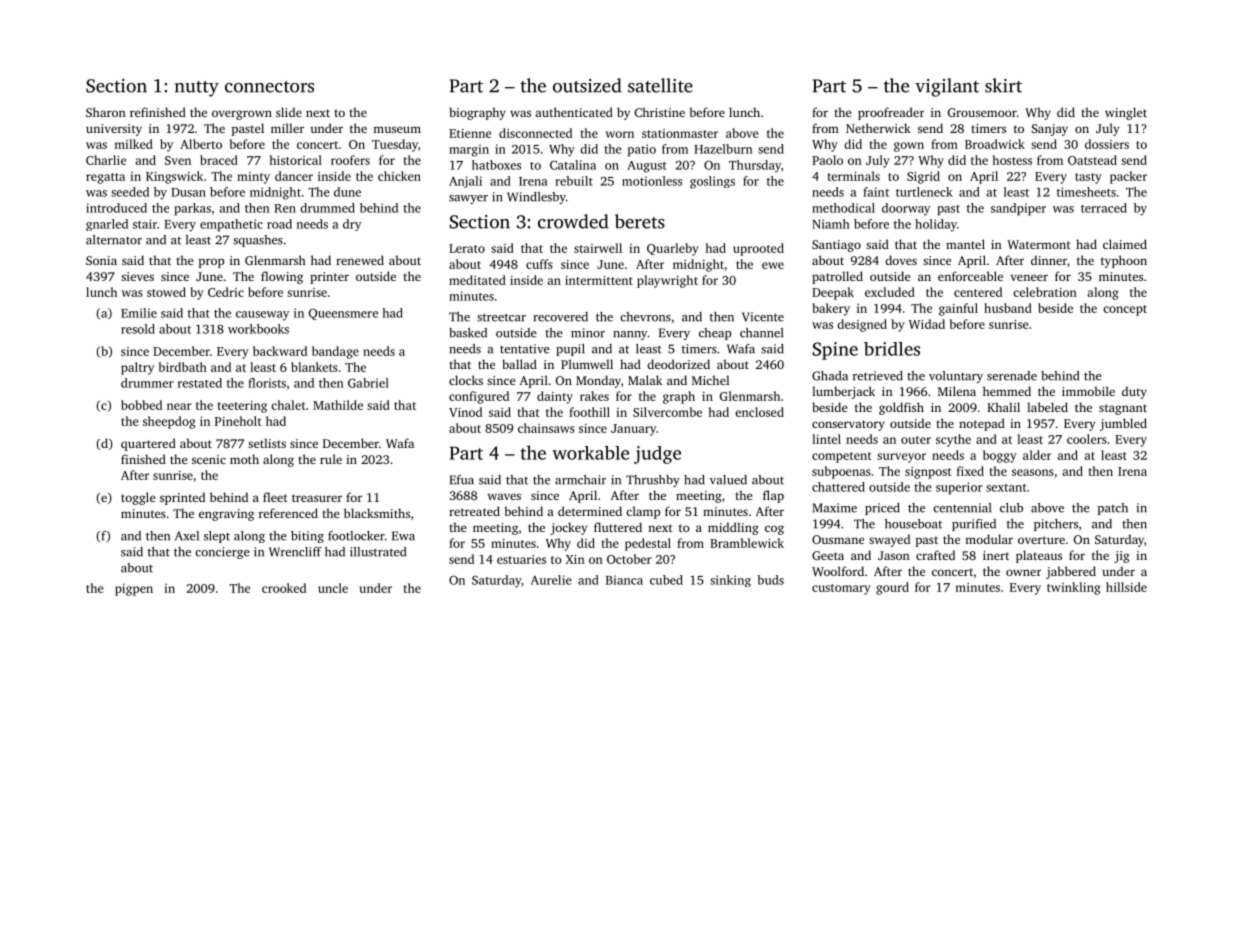 The width and height of the screenshot is (1233, 952). Describe the element at coordinates (352, 225) in the screenshot. I see `dry` at that location.
